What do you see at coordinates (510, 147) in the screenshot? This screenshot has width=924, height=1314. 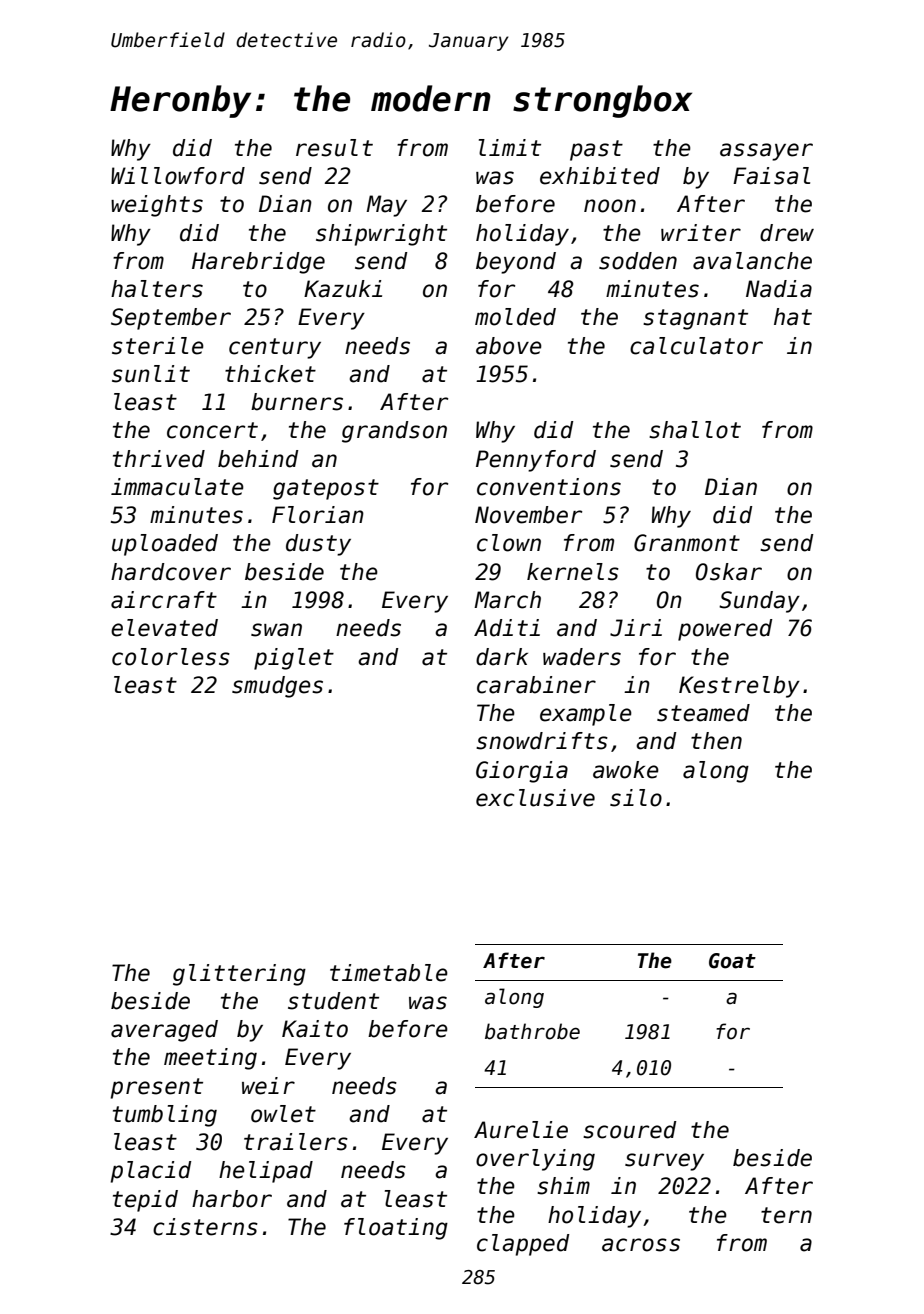 I see `limit` at bounding box center [510, 147].
